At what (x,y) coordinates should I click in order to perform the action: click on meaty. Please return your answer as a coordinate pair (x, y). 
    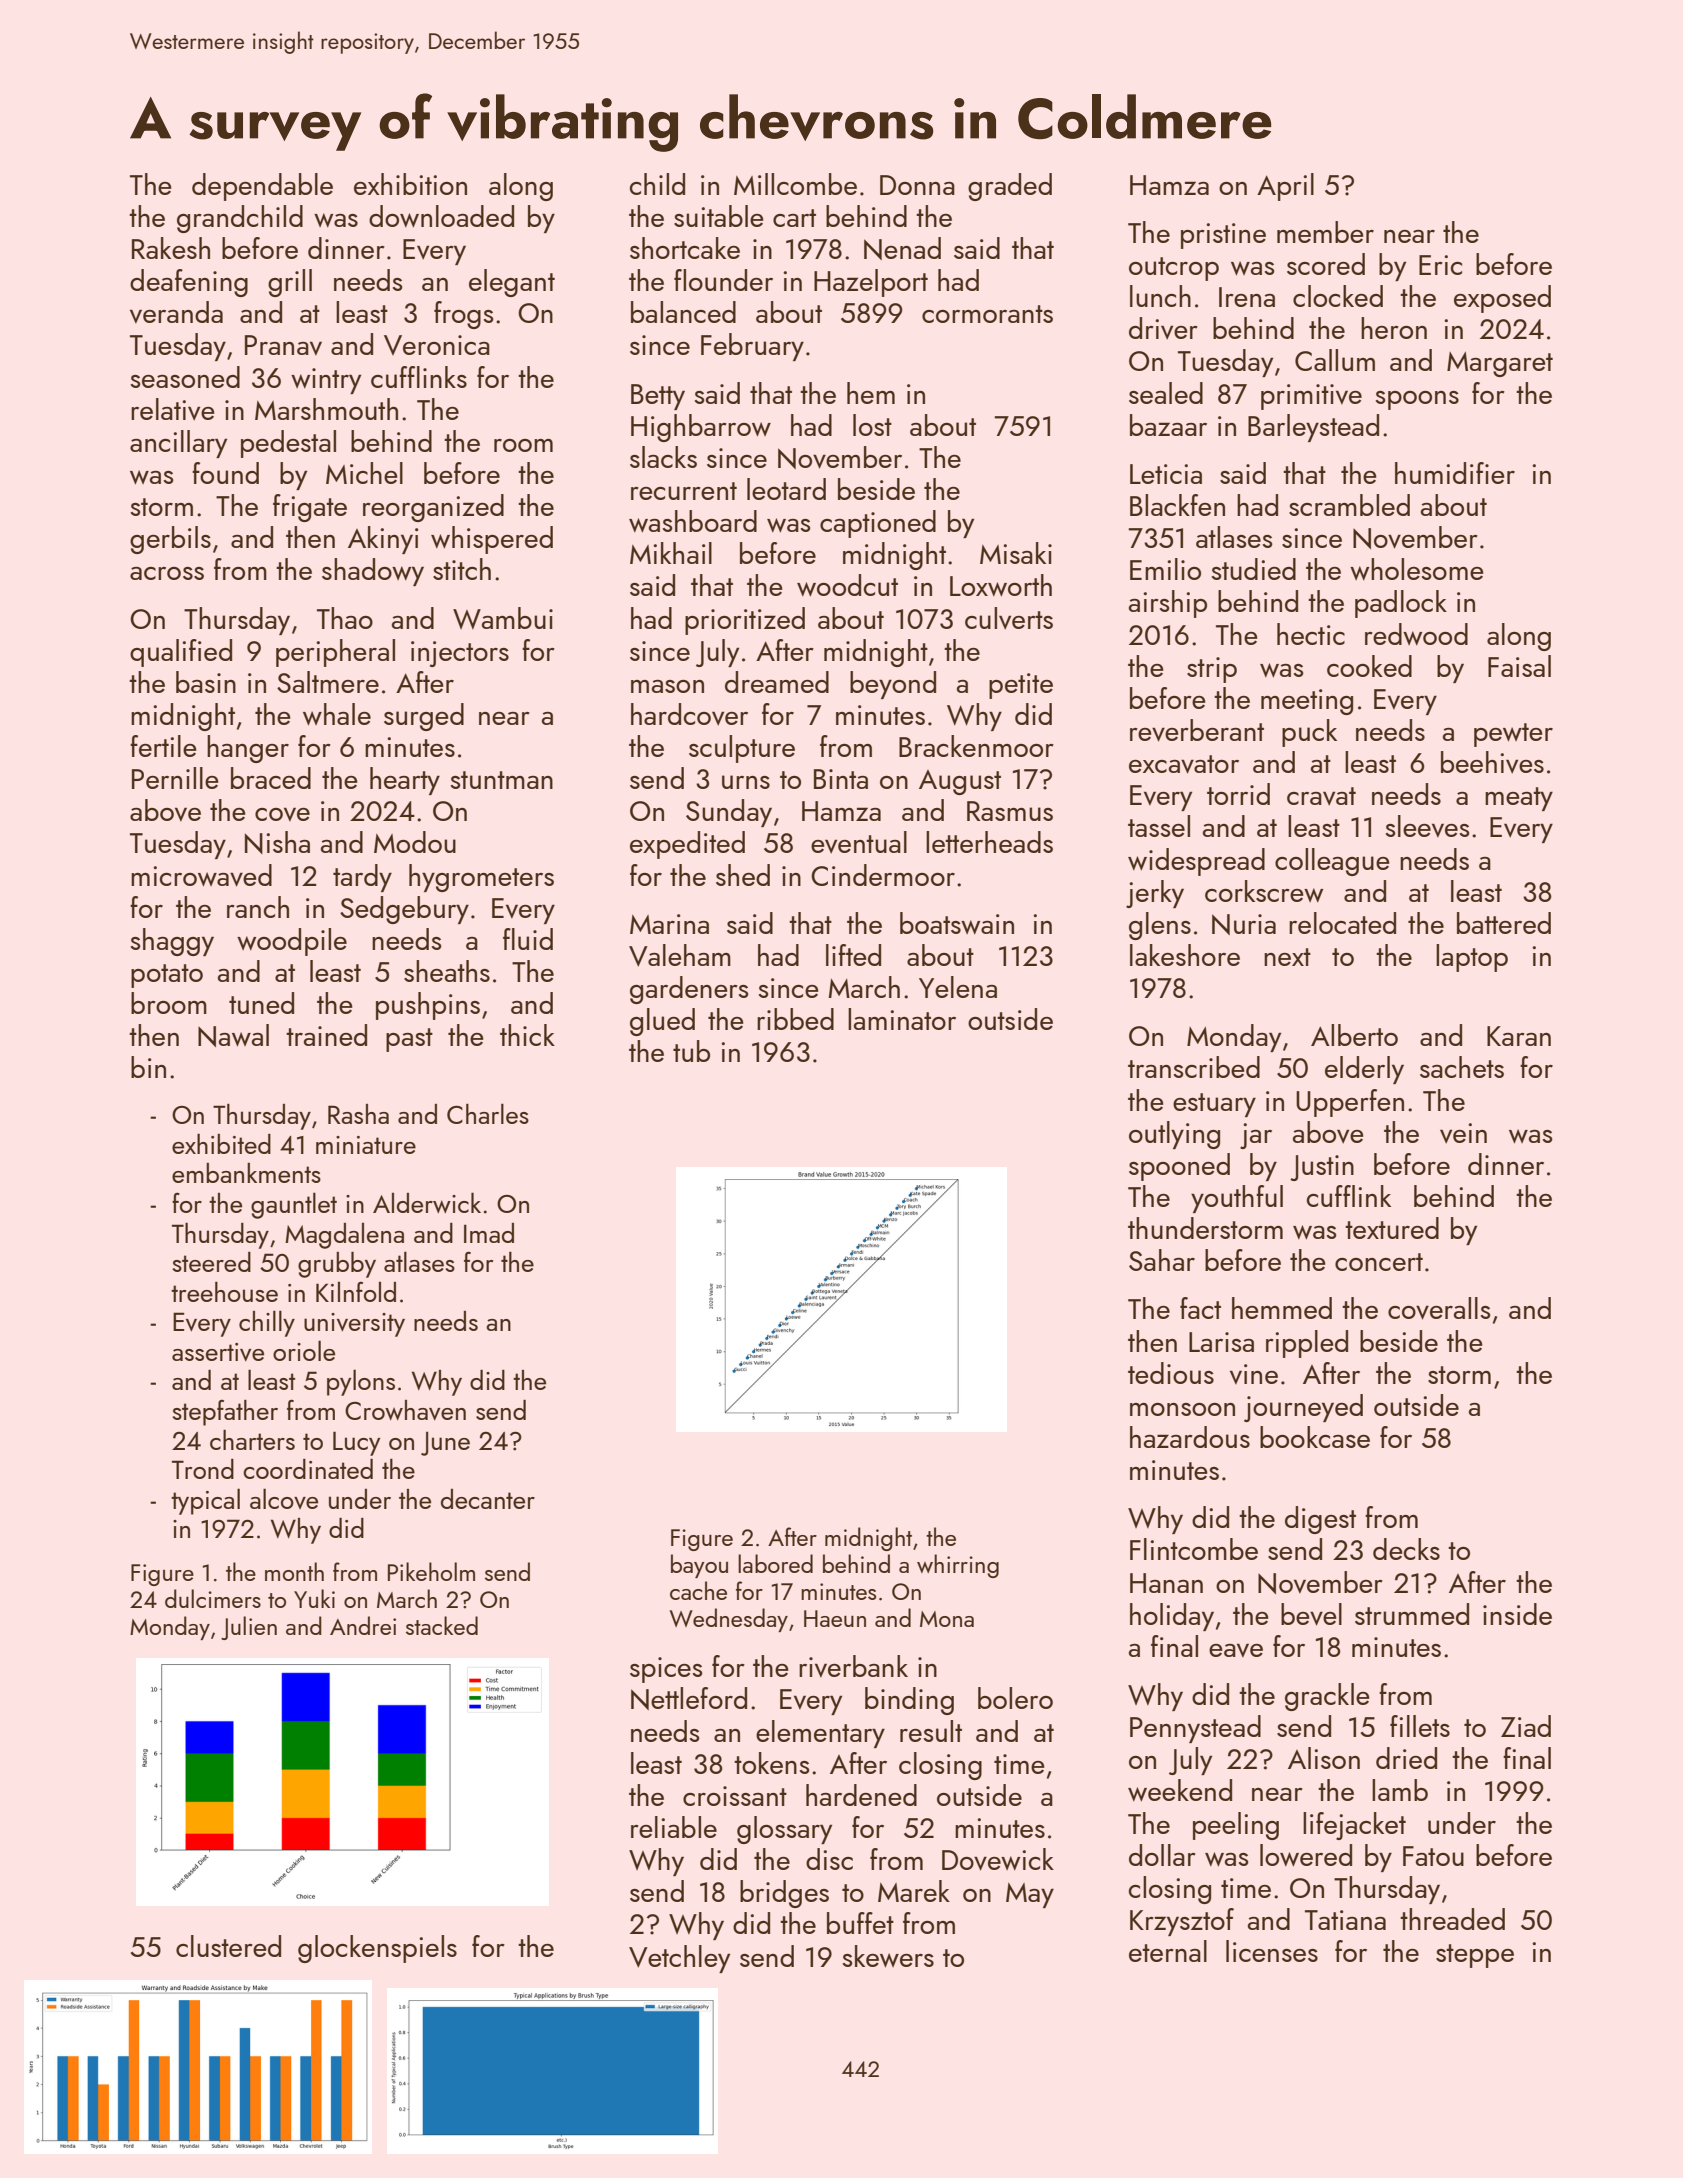
    Looking at the image, I should click on (1519, 799).
